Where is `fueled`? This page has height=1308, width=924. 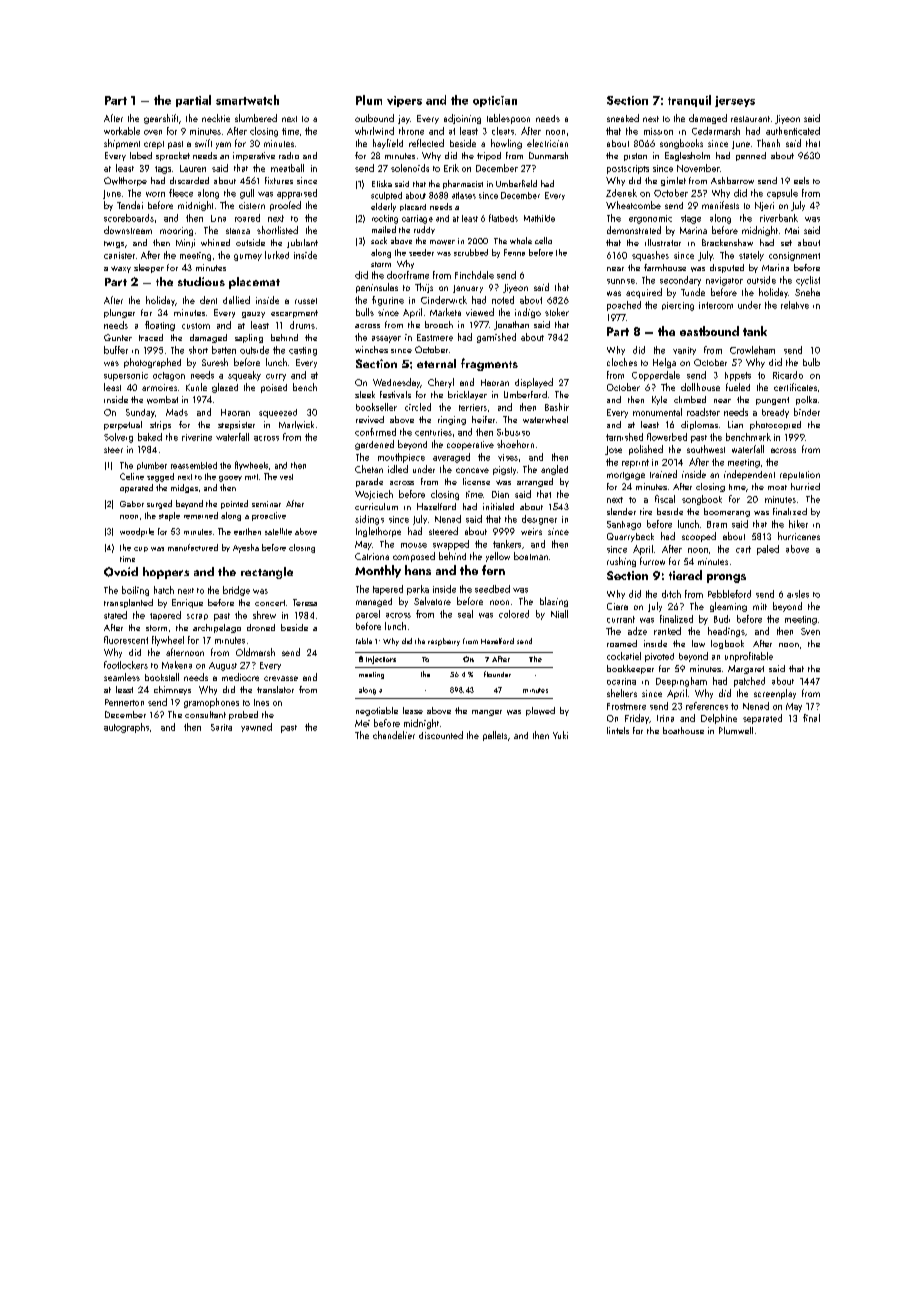 fueled is located at coordinates (738, 387).
